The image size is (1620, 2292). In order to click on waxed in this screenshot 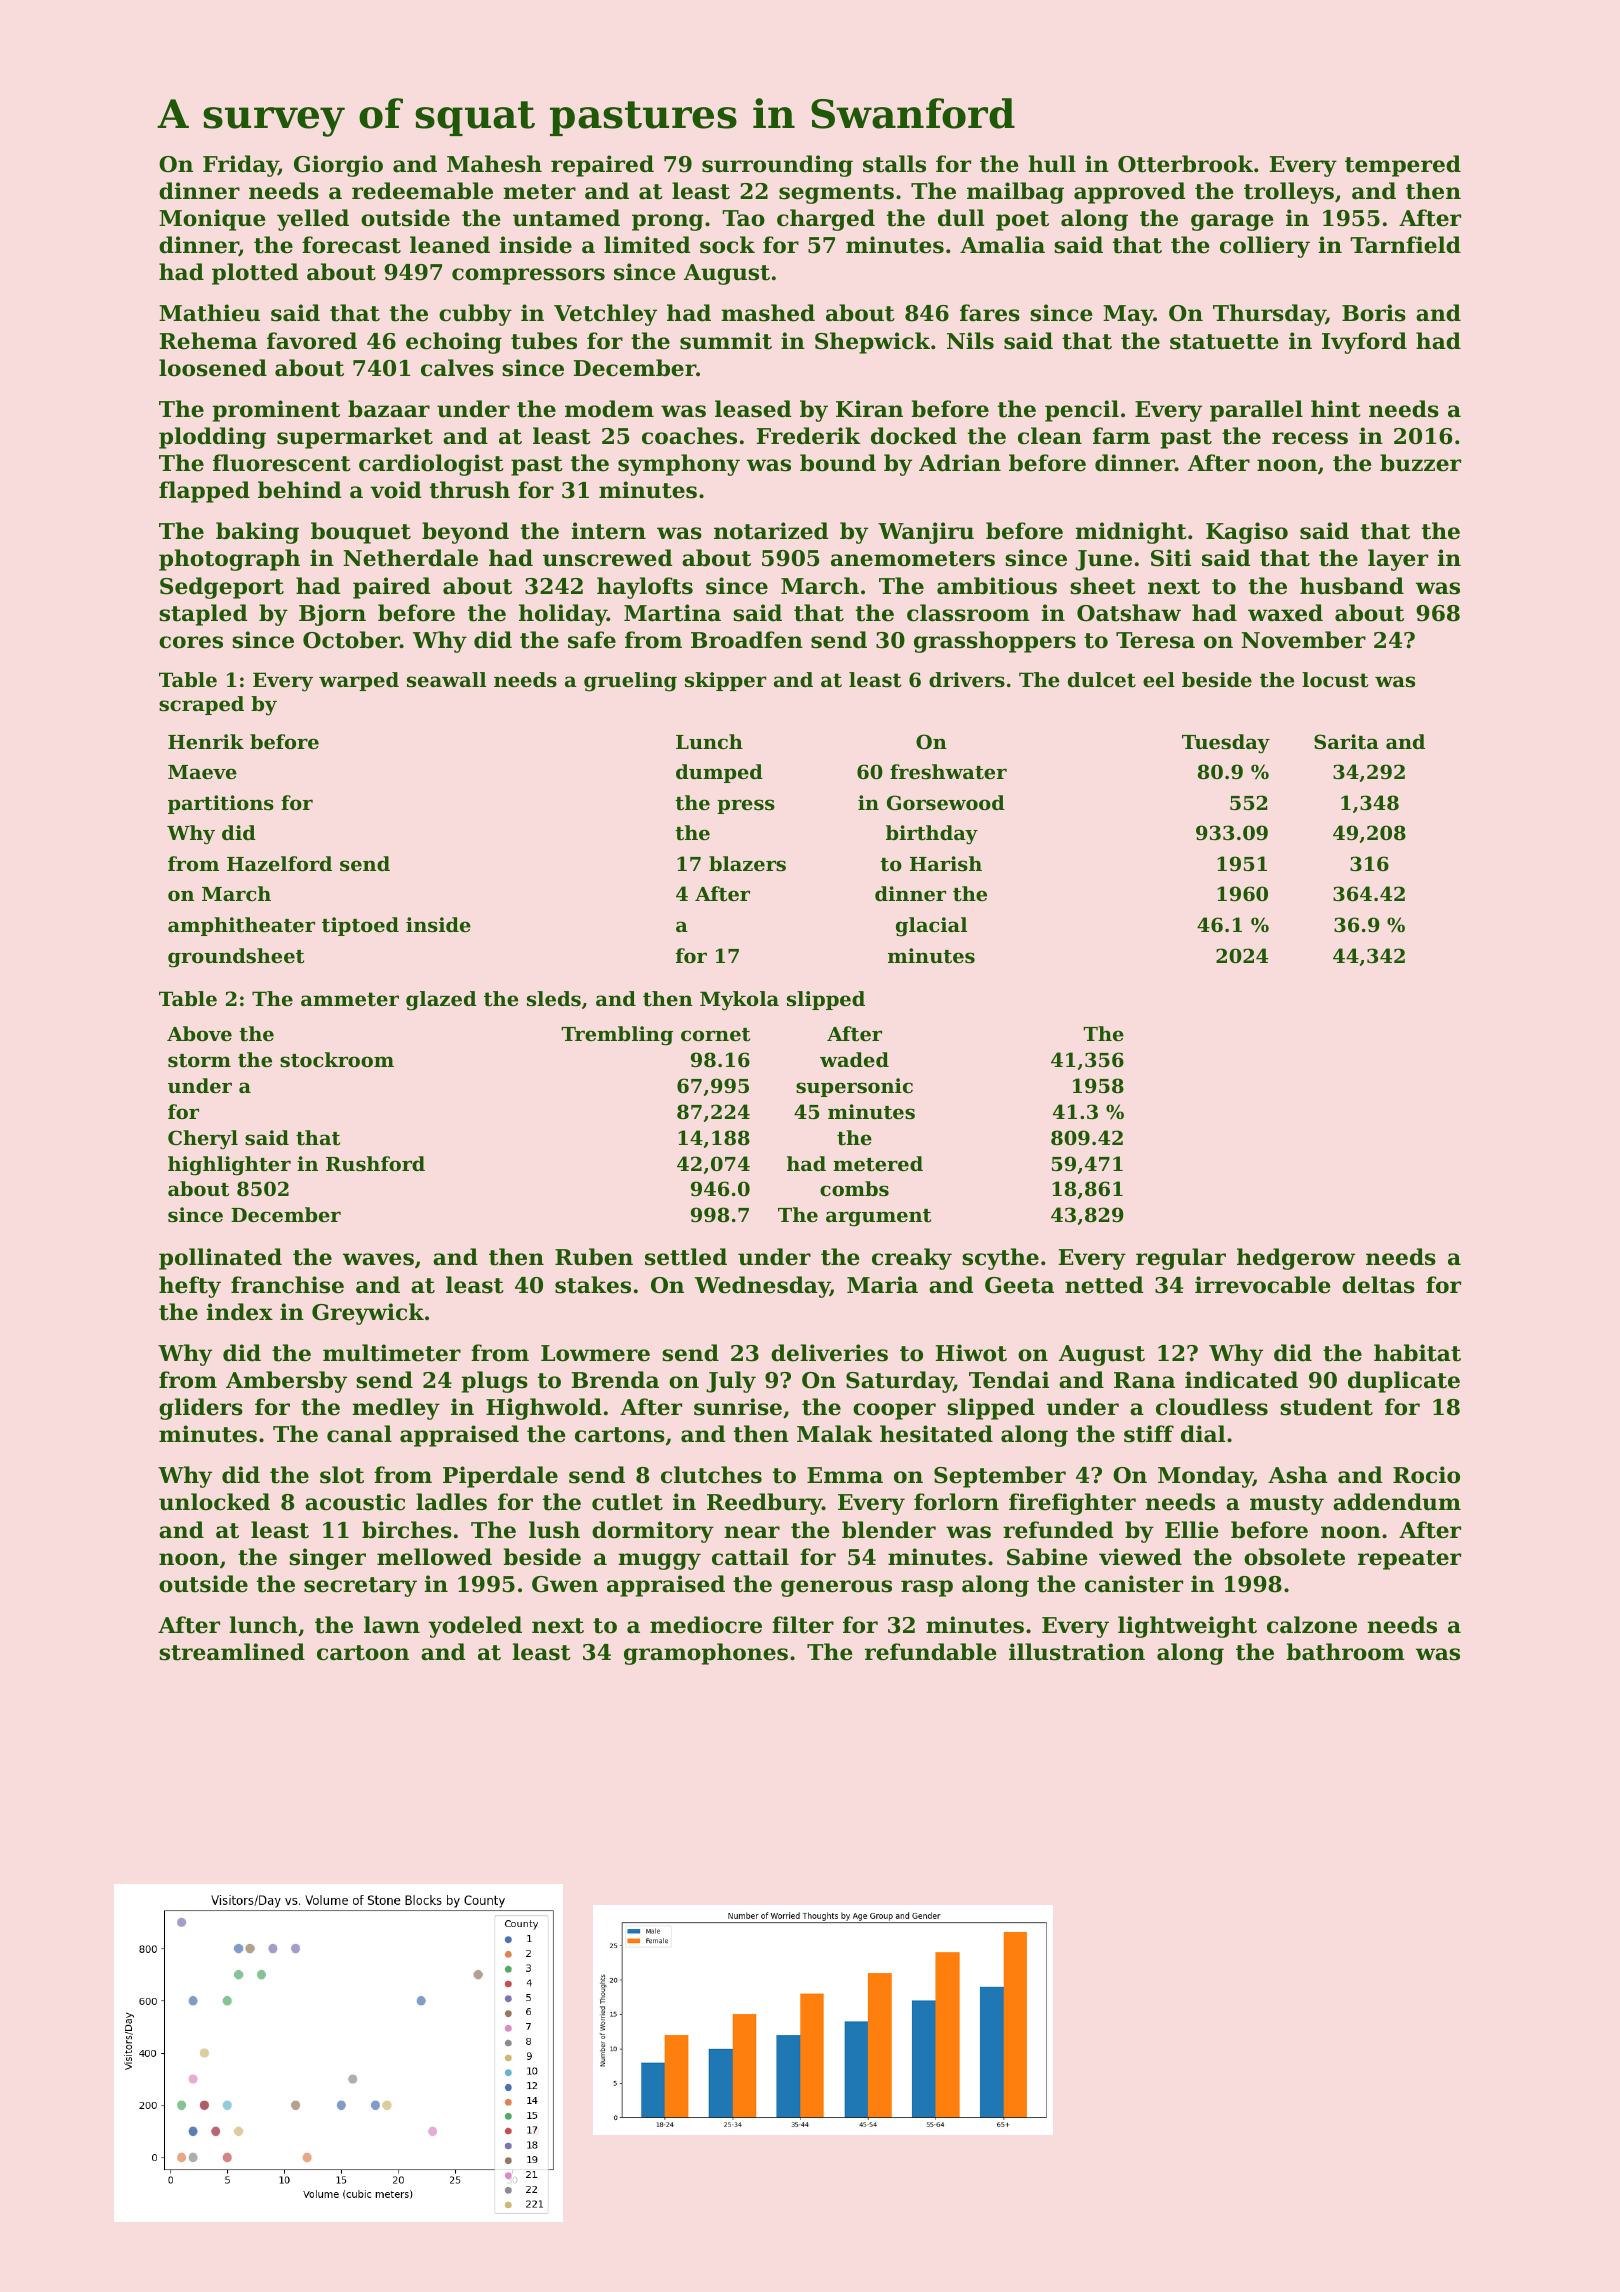, I will do `click(1285, 613)`.
